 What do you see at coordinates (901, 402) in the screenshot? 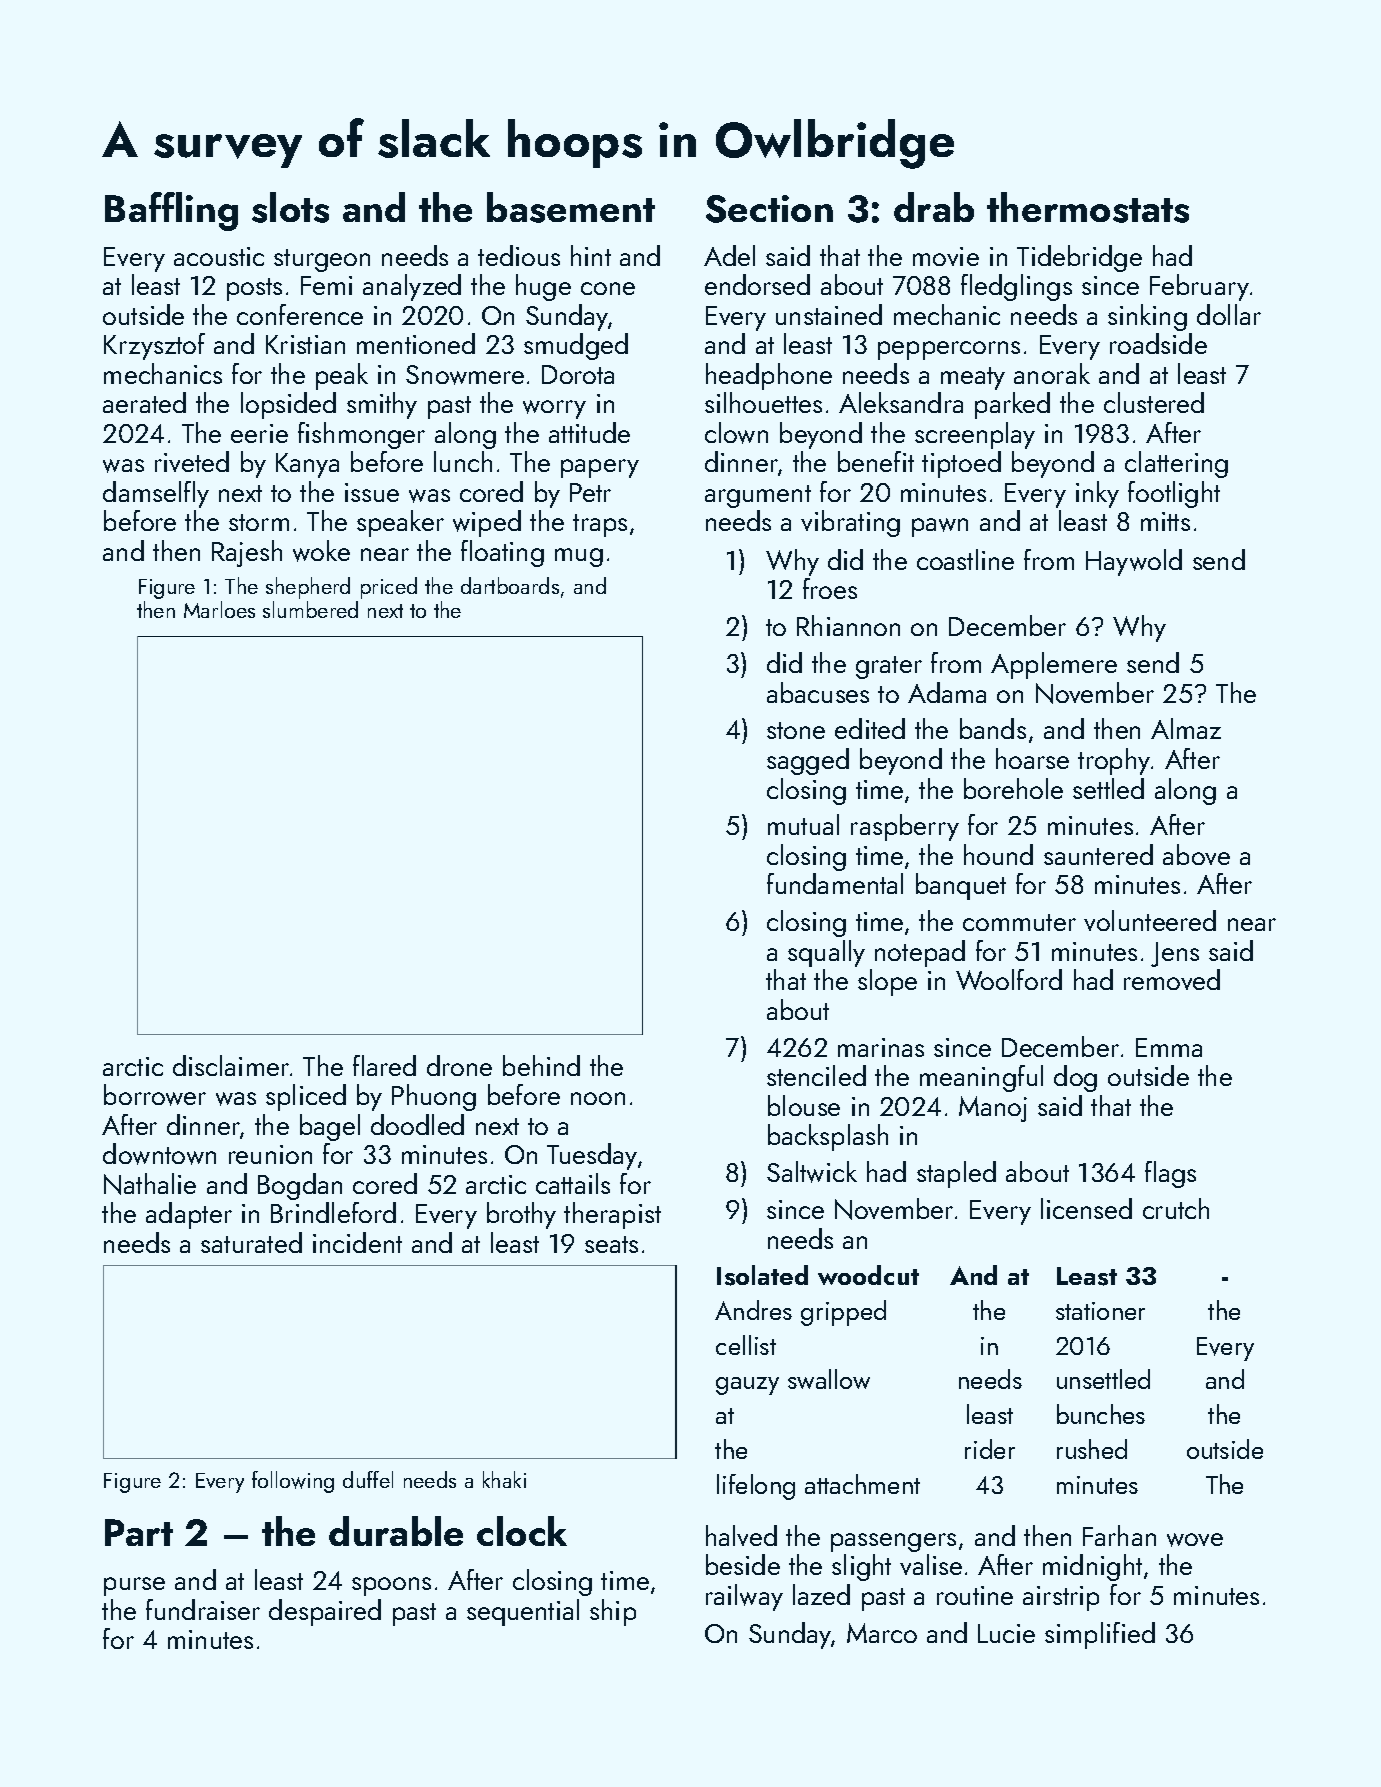
I see `Aleksandra` at bounding box center [901, 402].
